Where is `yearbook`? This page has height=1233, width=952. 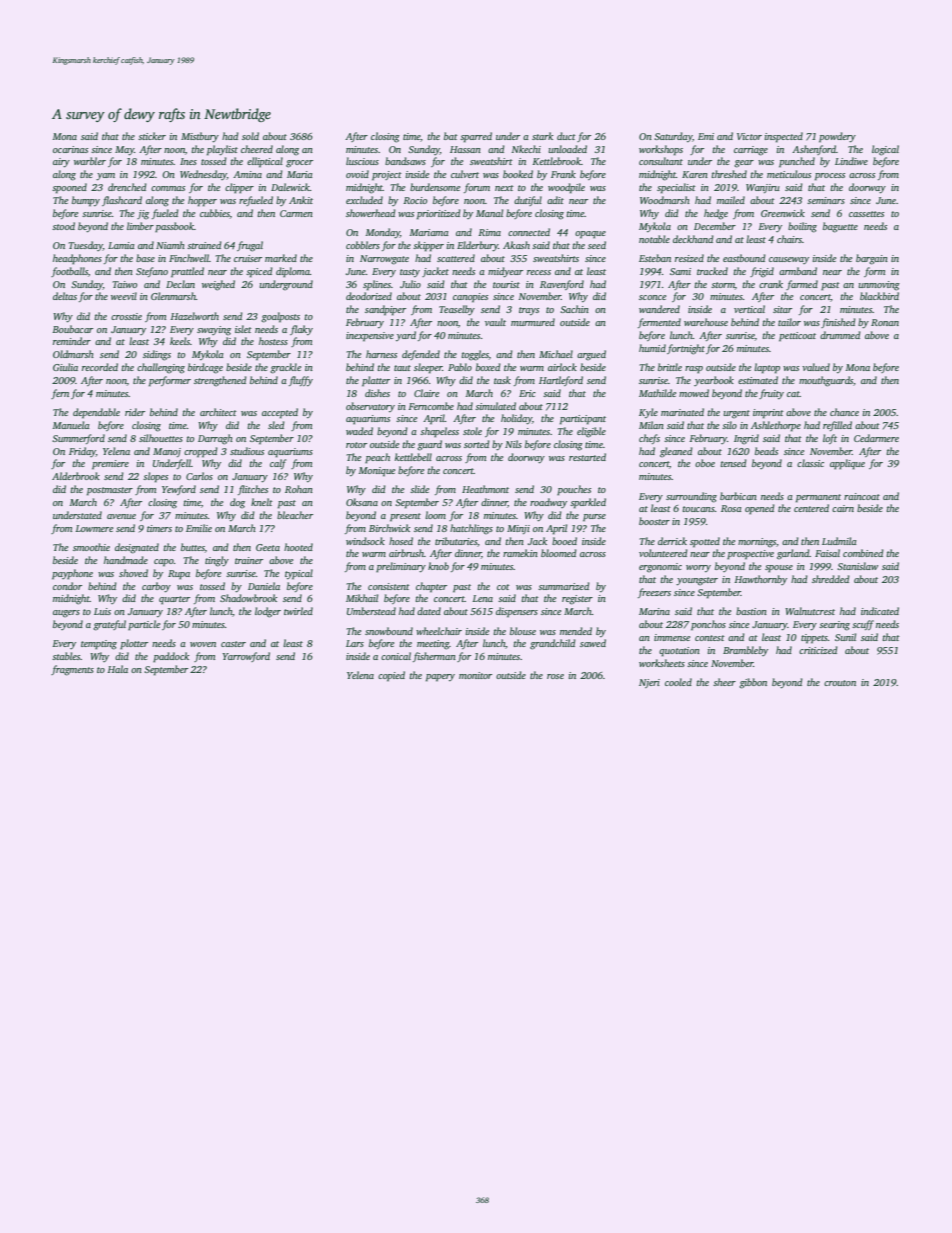 yearbook is located at coordinates (714, 381).
